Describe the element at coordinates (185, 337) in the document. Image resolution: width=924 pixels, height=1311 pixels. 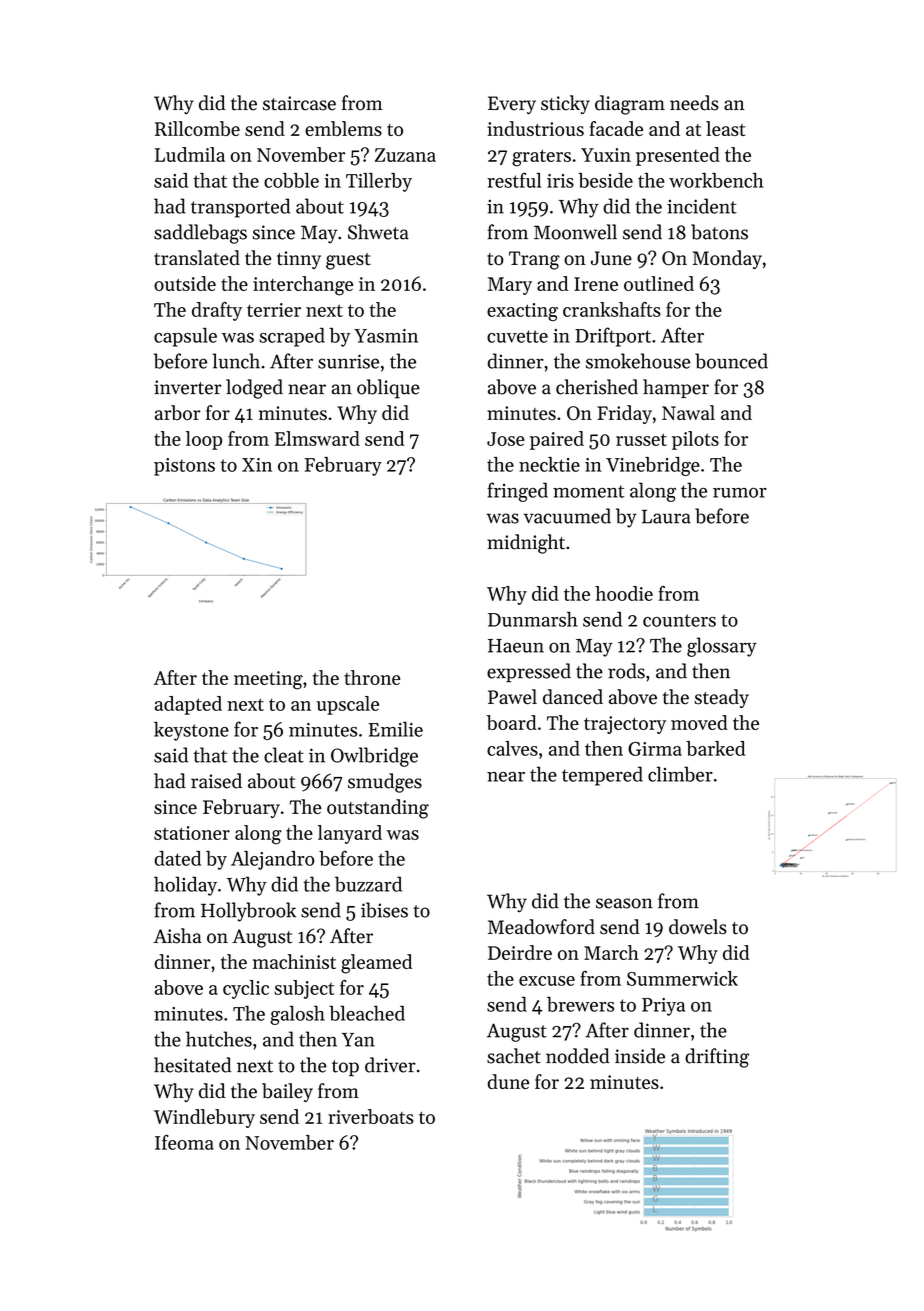
I see `capsule` at that location.
